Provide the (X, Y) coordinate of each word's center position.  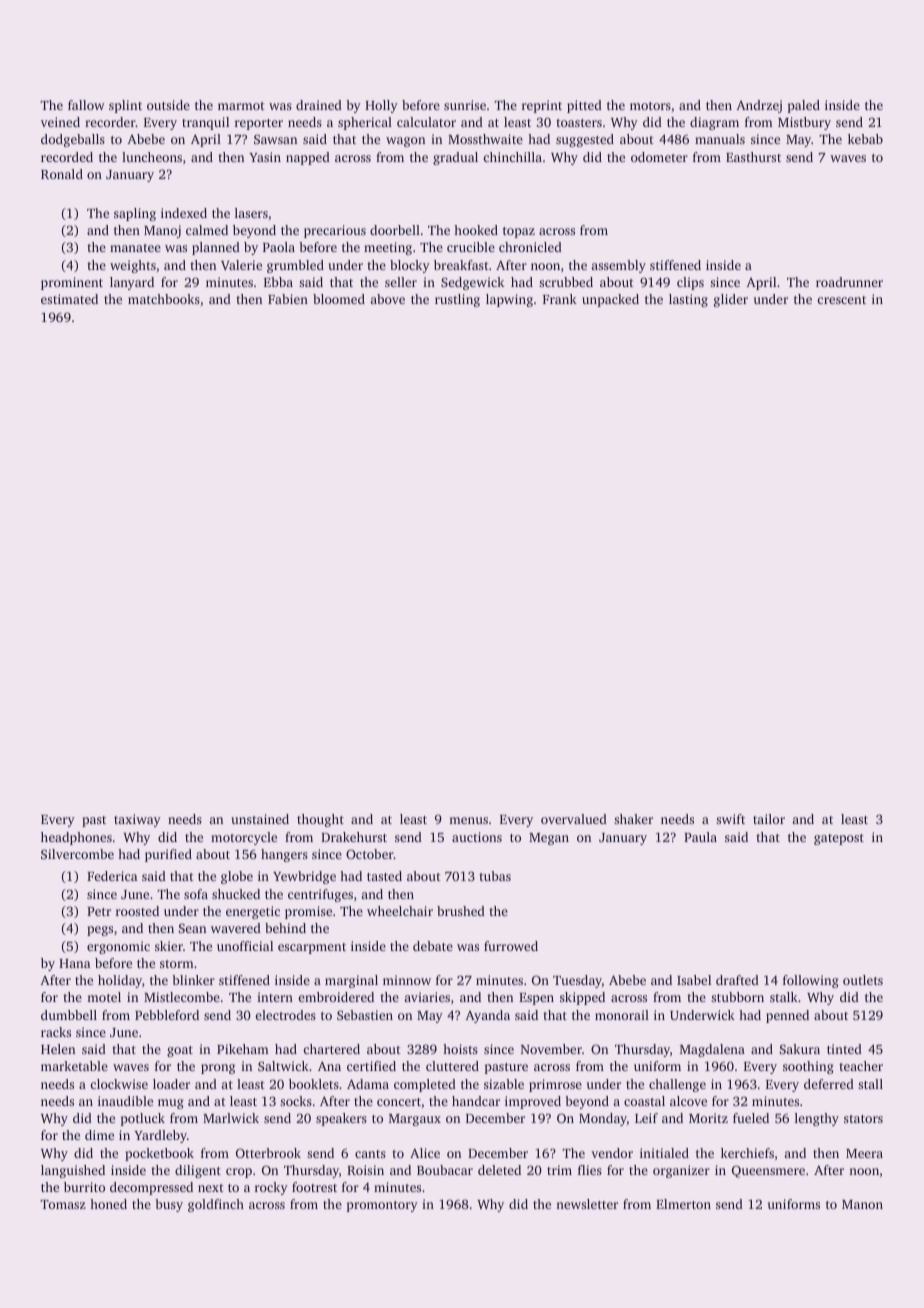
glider (731, 300)
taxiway (137, 820)
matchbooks (164, 299)
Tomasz (63, 1204)
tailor (769, 819)
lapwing (509, 300)
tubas (495, 876)
